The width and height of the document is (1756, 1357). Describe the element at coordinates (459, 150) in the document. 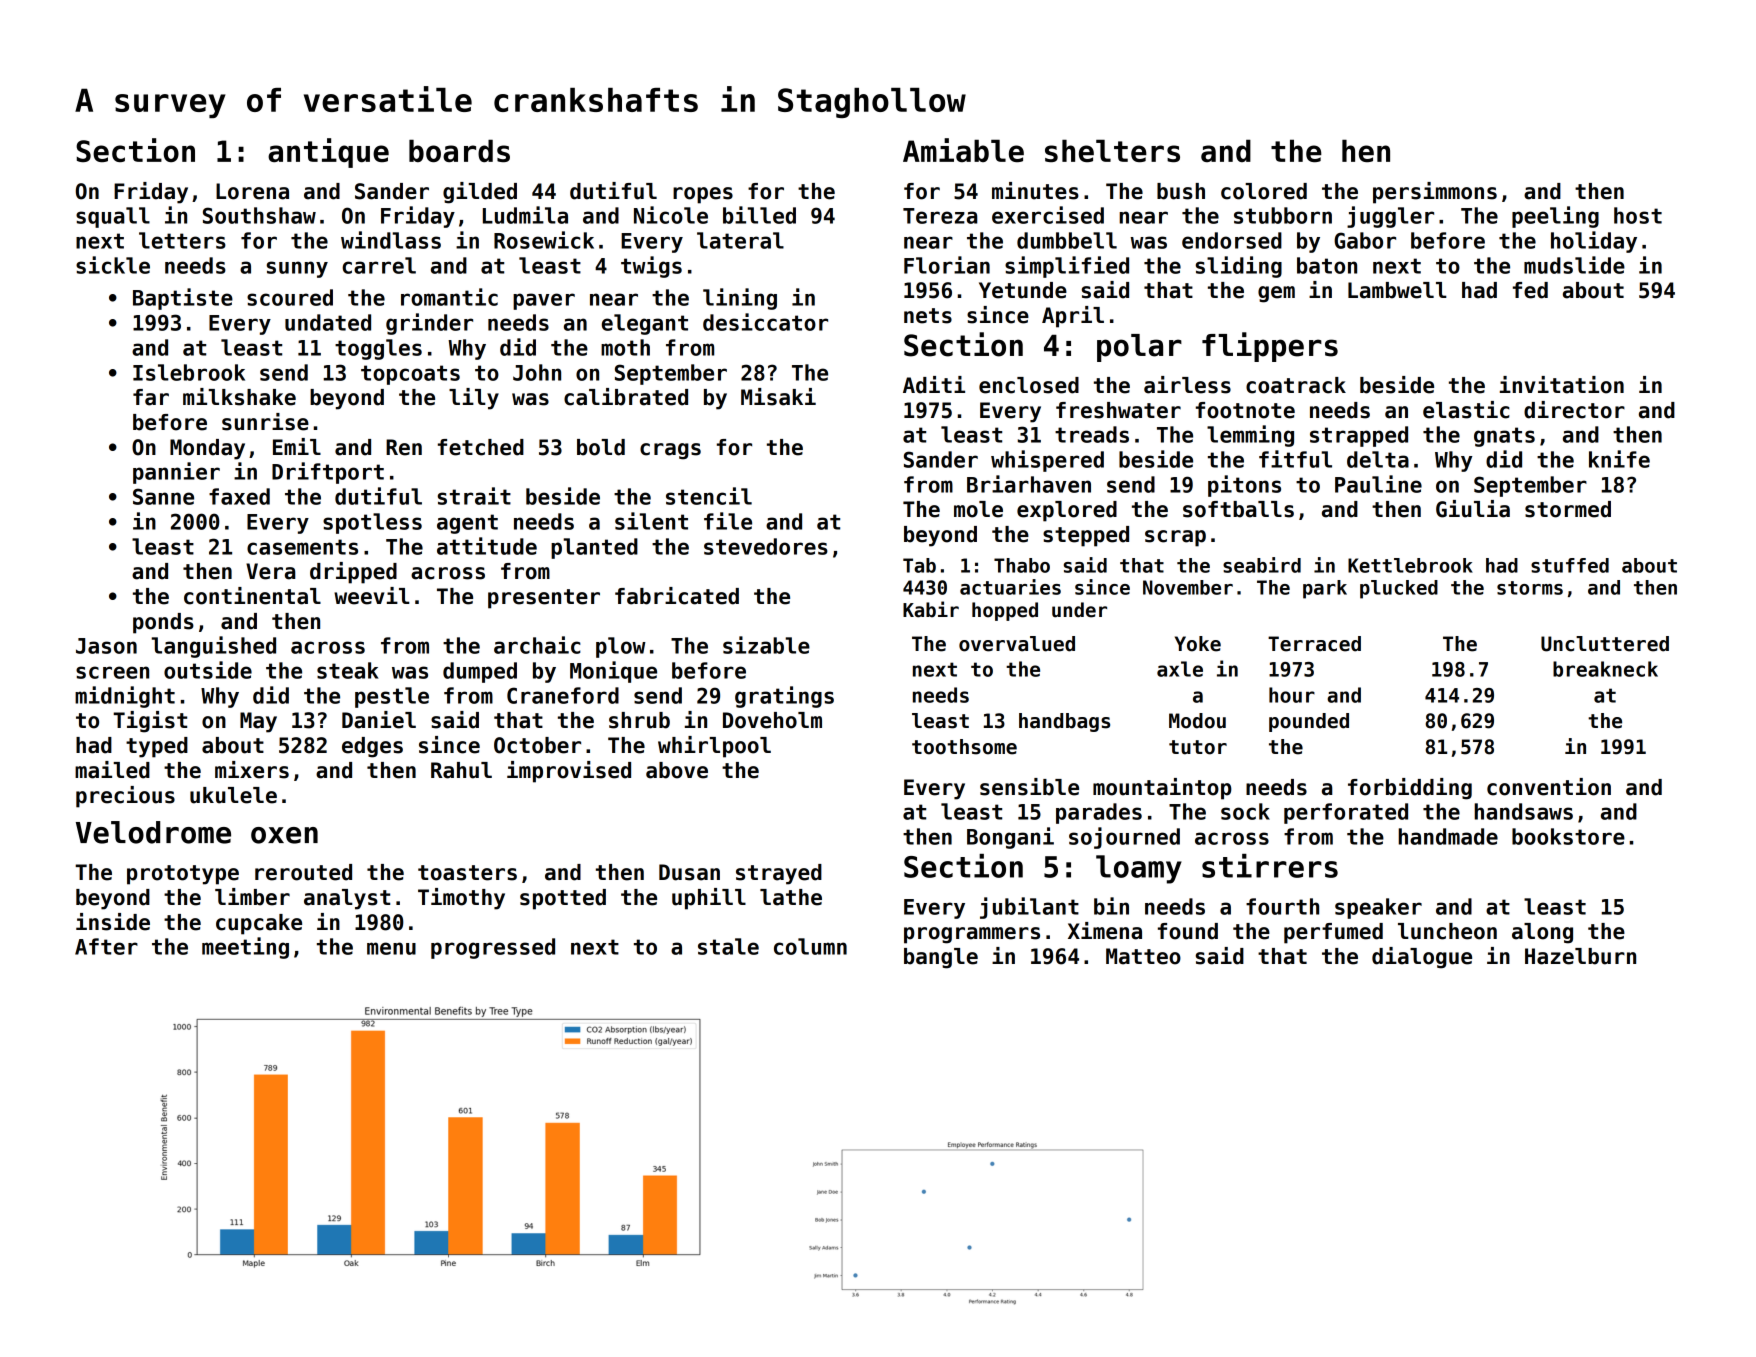

I see `boards` at that location.
